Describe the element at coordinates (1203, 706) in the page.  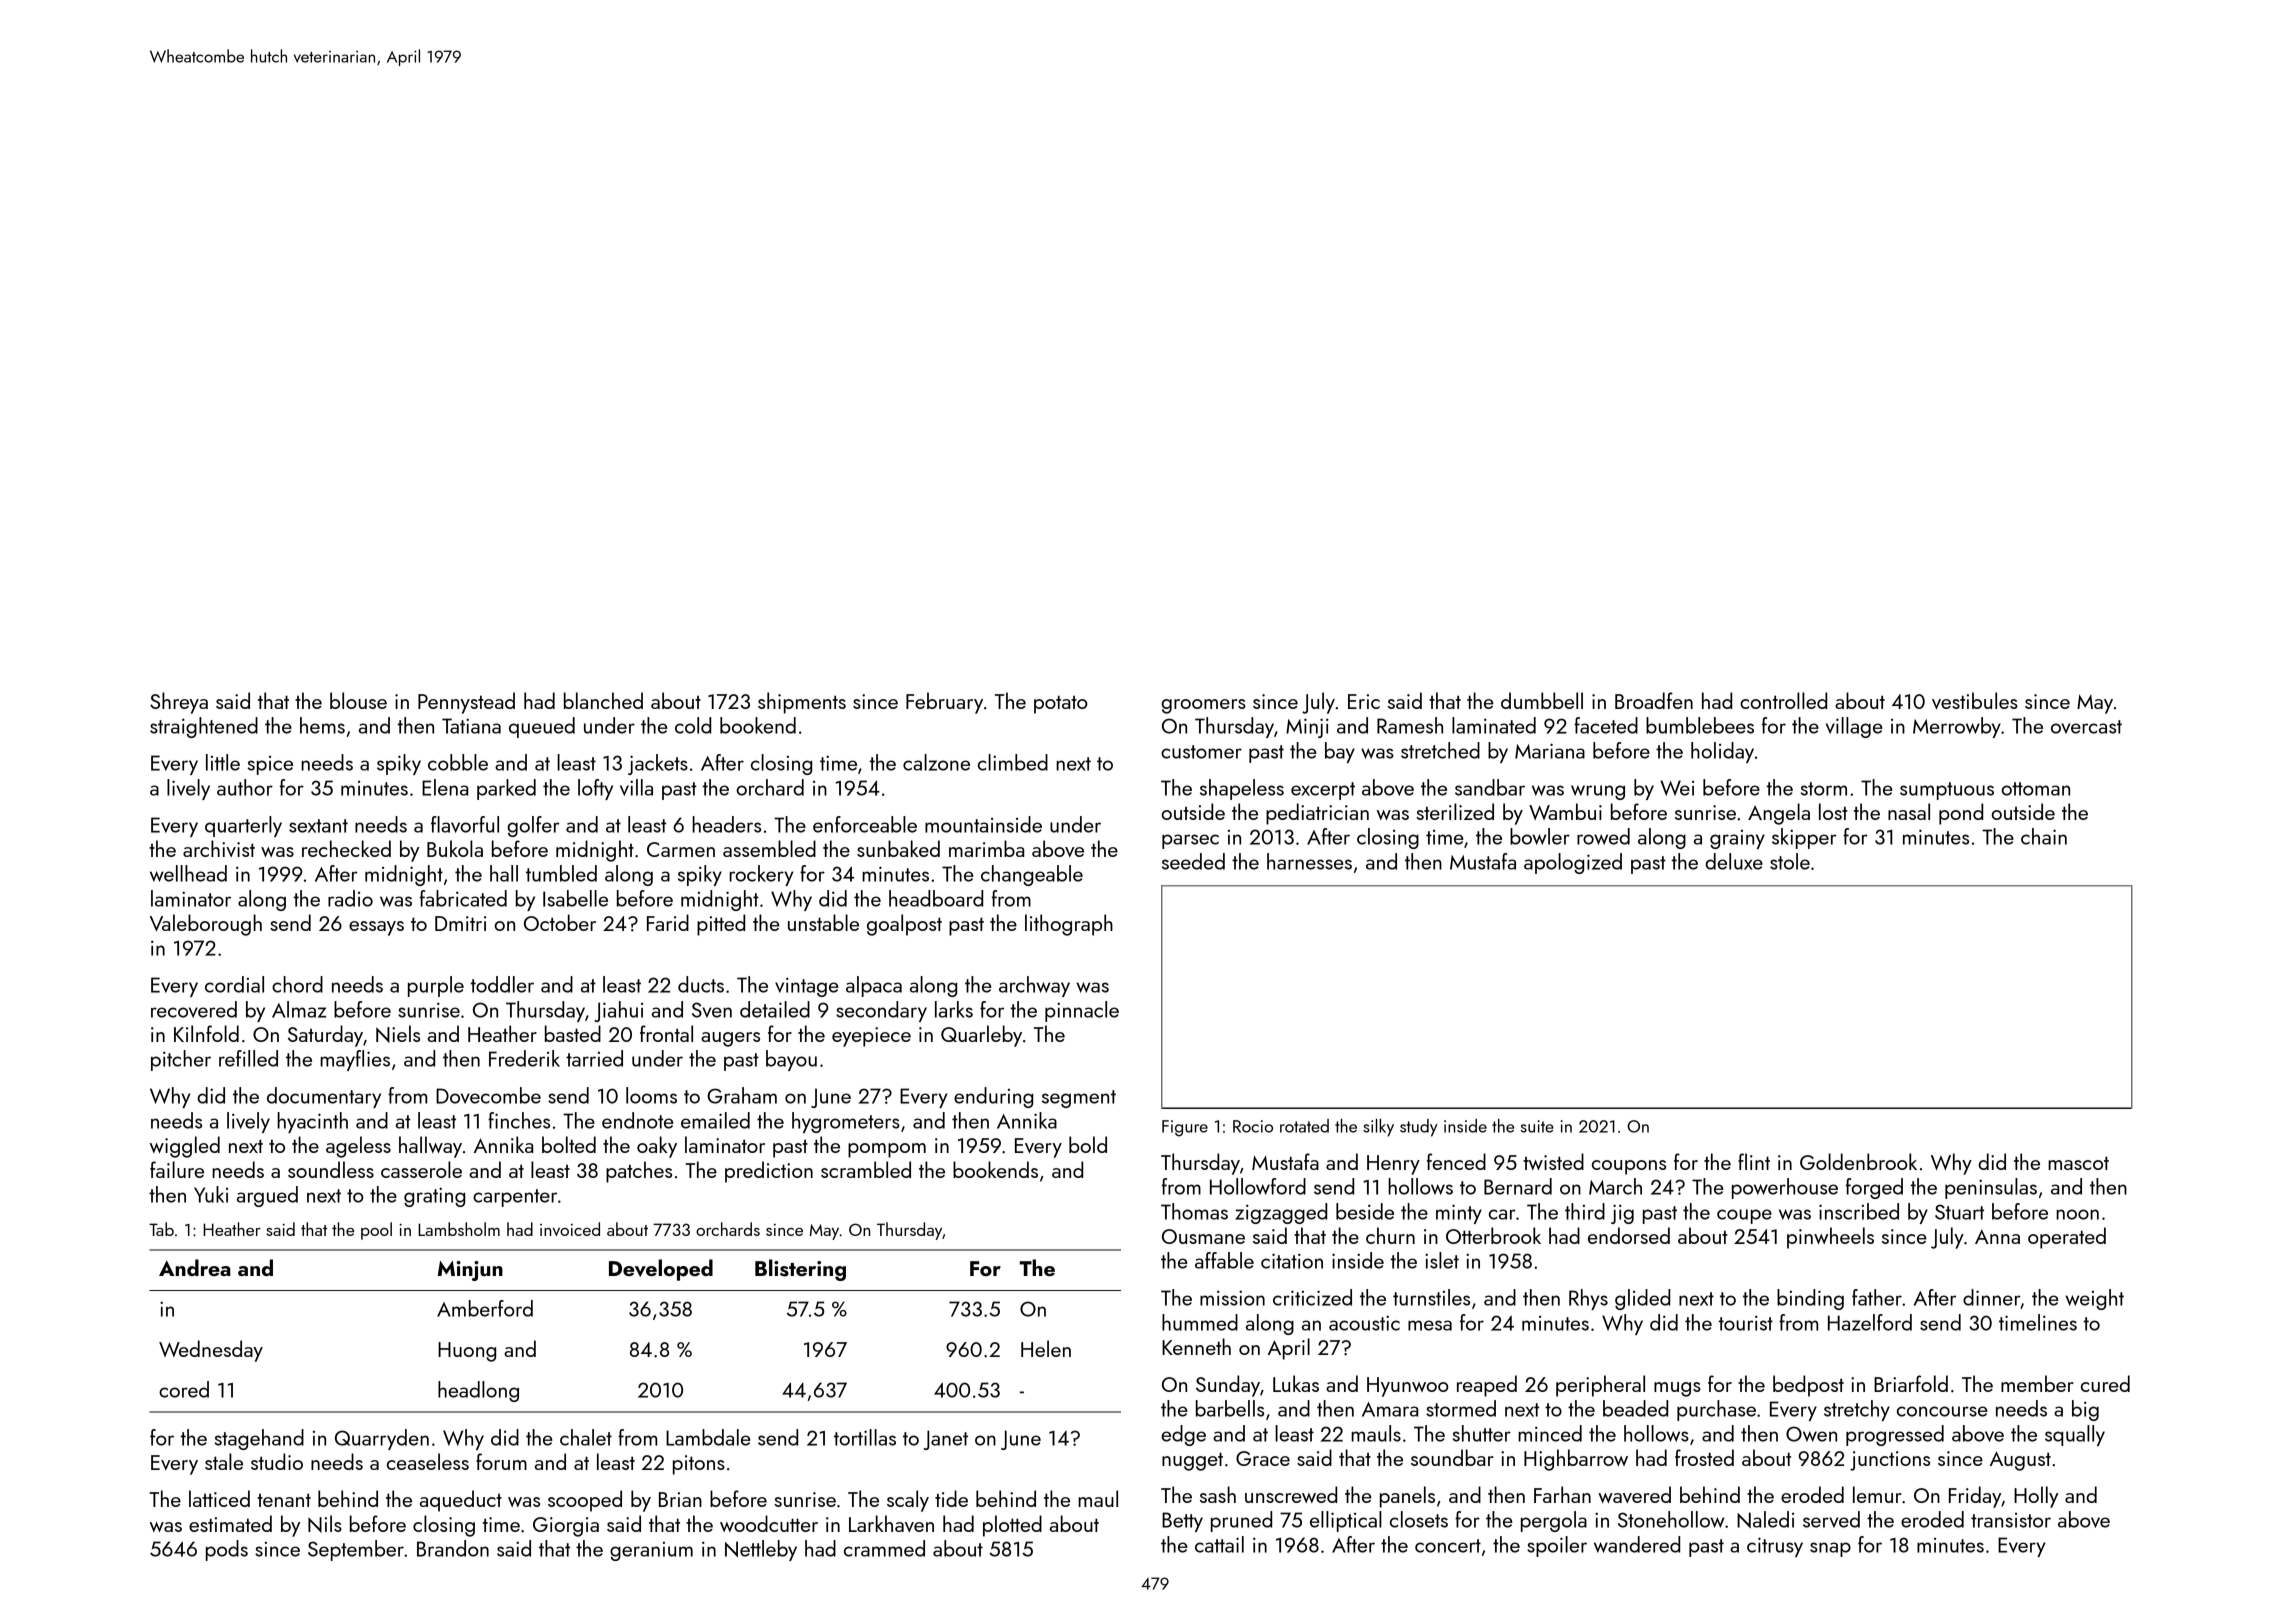
I see `groomers` at that location.
